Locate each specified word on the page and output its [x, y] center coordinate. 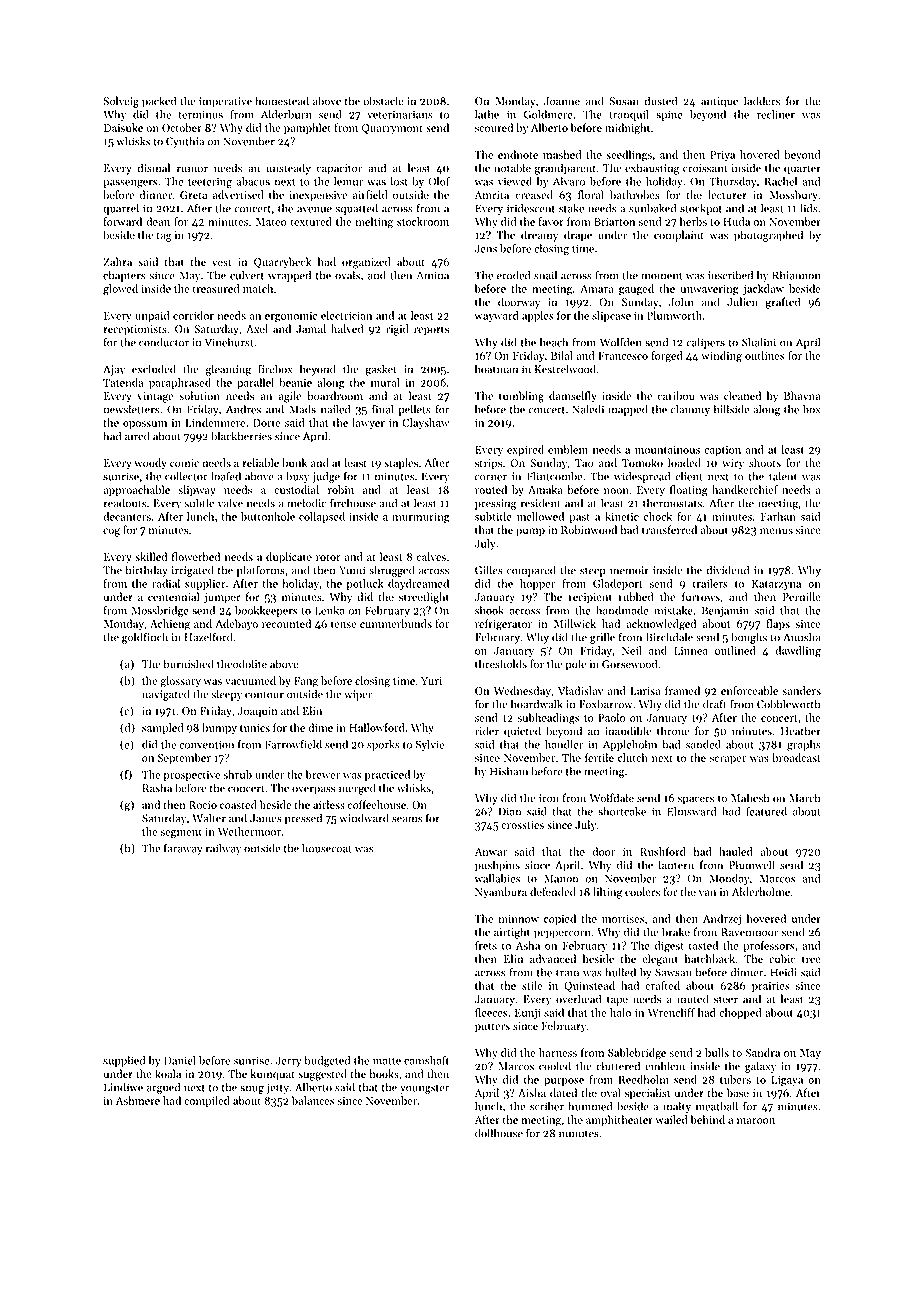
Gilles [489, 570]
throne [673, 731]
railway [223, 849]
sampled [162, 728]
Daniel [180, 1060]
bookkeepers [266, 611]
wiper [358, 695]
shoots [765, 462]
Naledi [588, 409]
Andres [243, 409]
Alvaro [569, 181]
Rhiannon [796, 275]
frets [486, 945]
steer [726, 1000]
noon [616, 491]
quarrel [121, 209]
